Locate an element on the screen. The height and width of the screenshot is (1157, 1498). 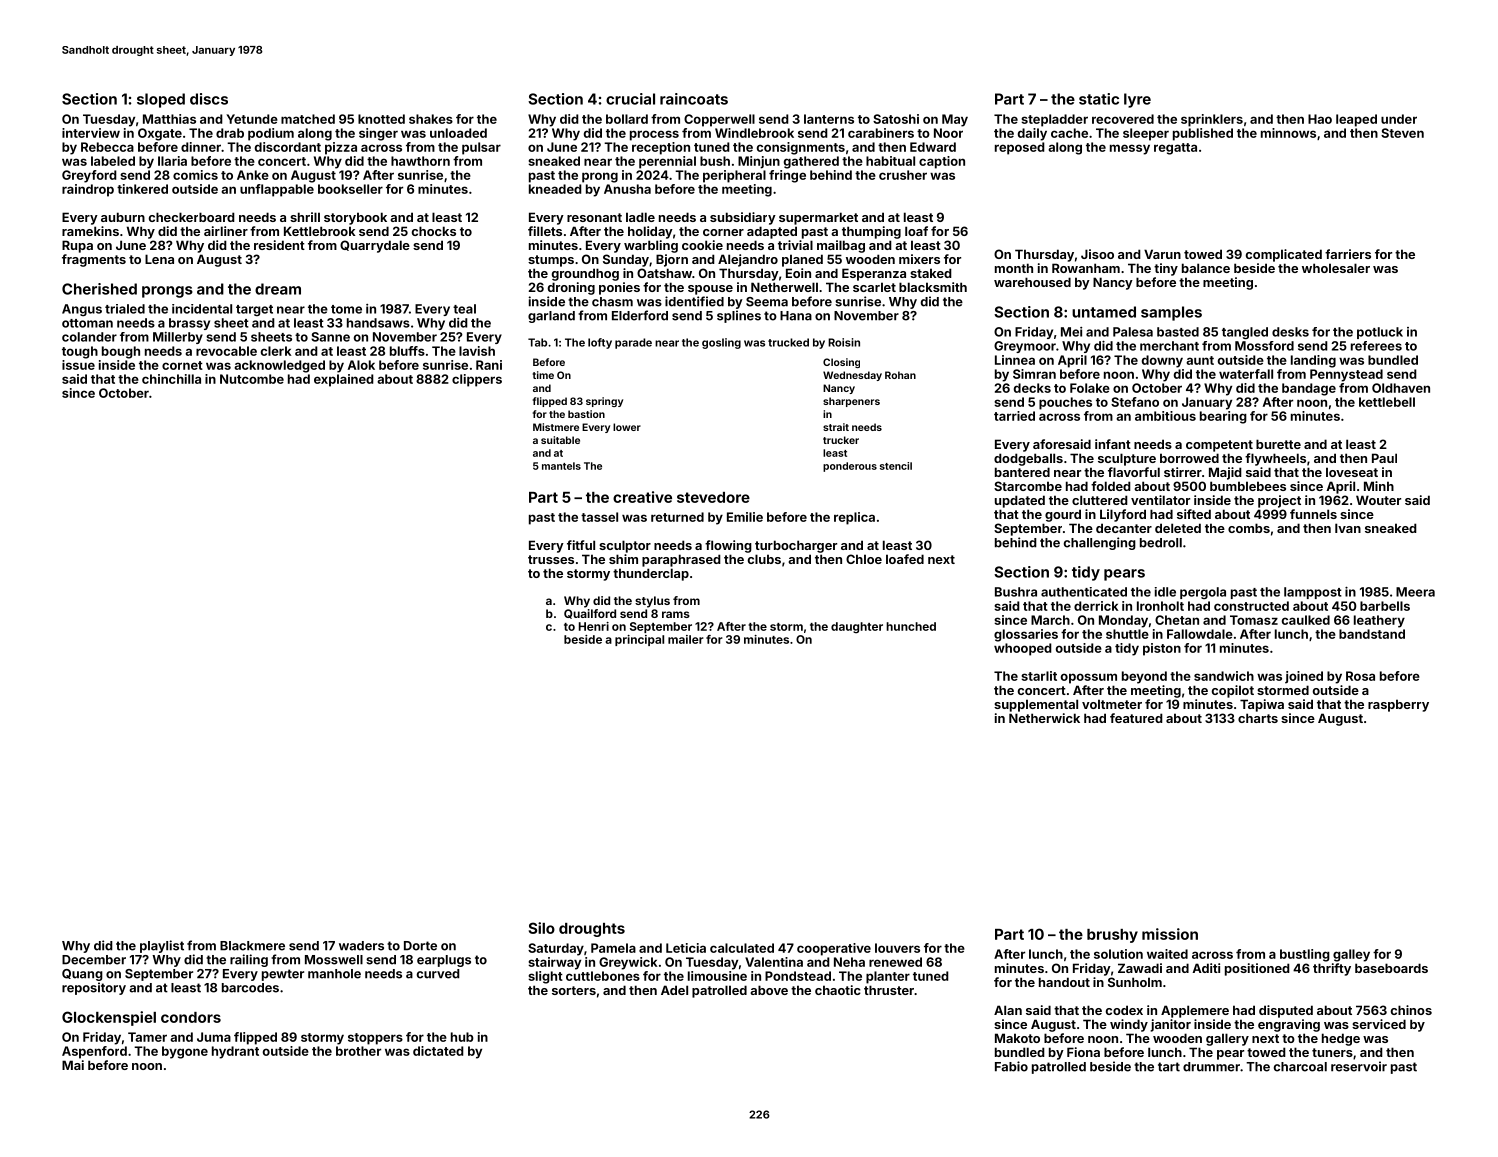
explained is located at coordinates (344, 380).
